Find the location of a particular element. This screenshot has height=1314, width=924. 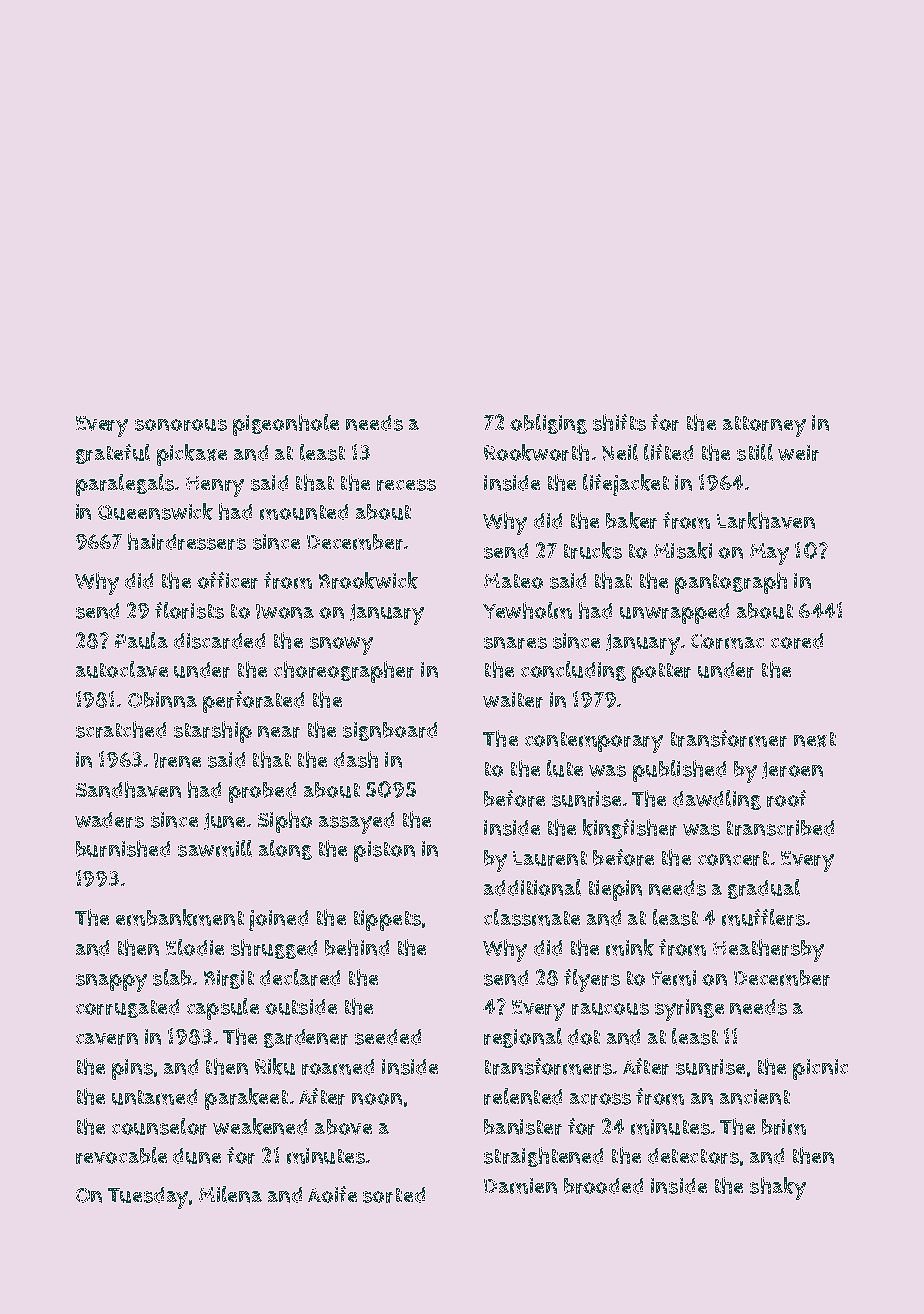

along is located at coordinates (285, 850).
